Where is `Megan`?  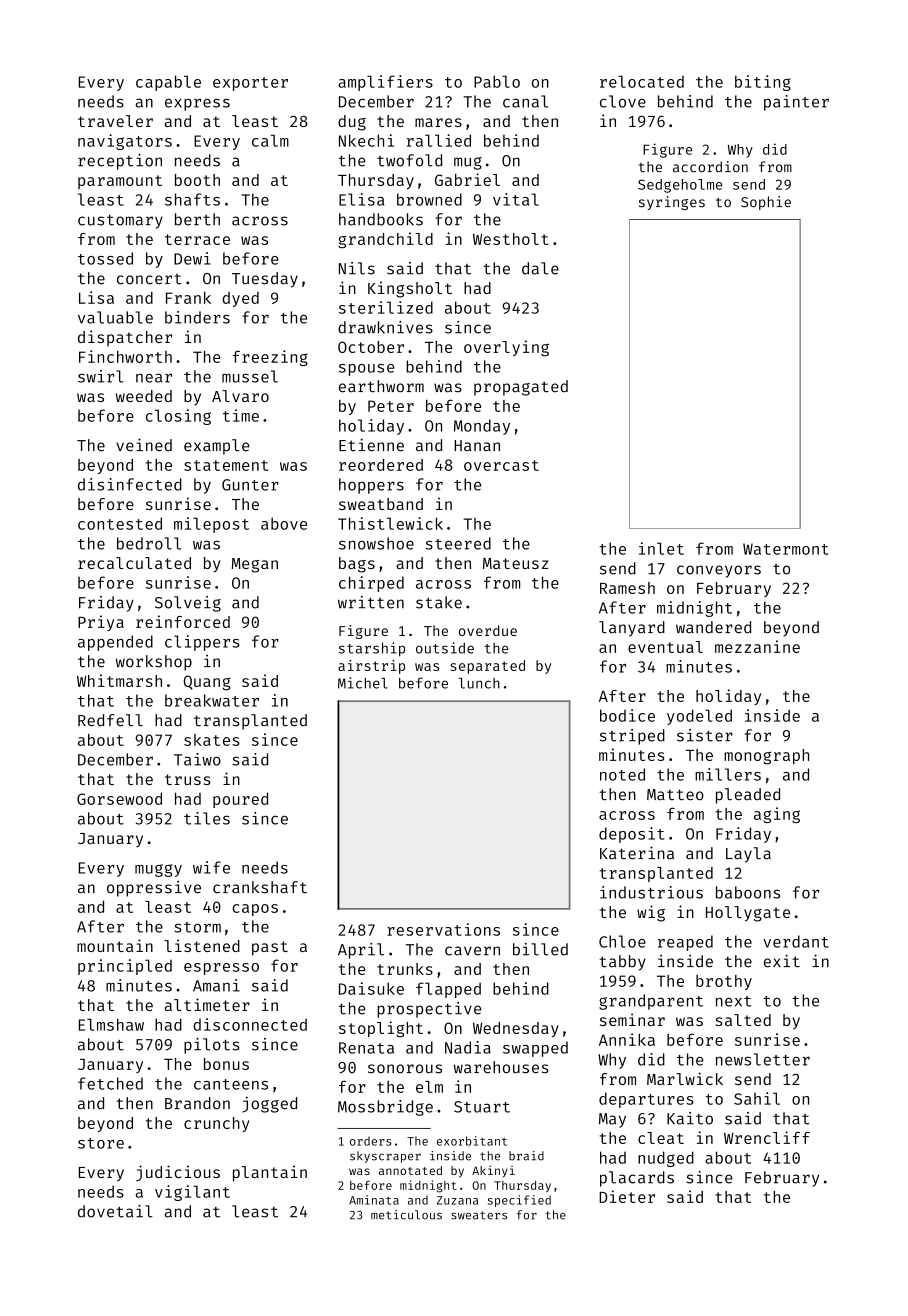 Megan is located at coordinates (255, 565).
